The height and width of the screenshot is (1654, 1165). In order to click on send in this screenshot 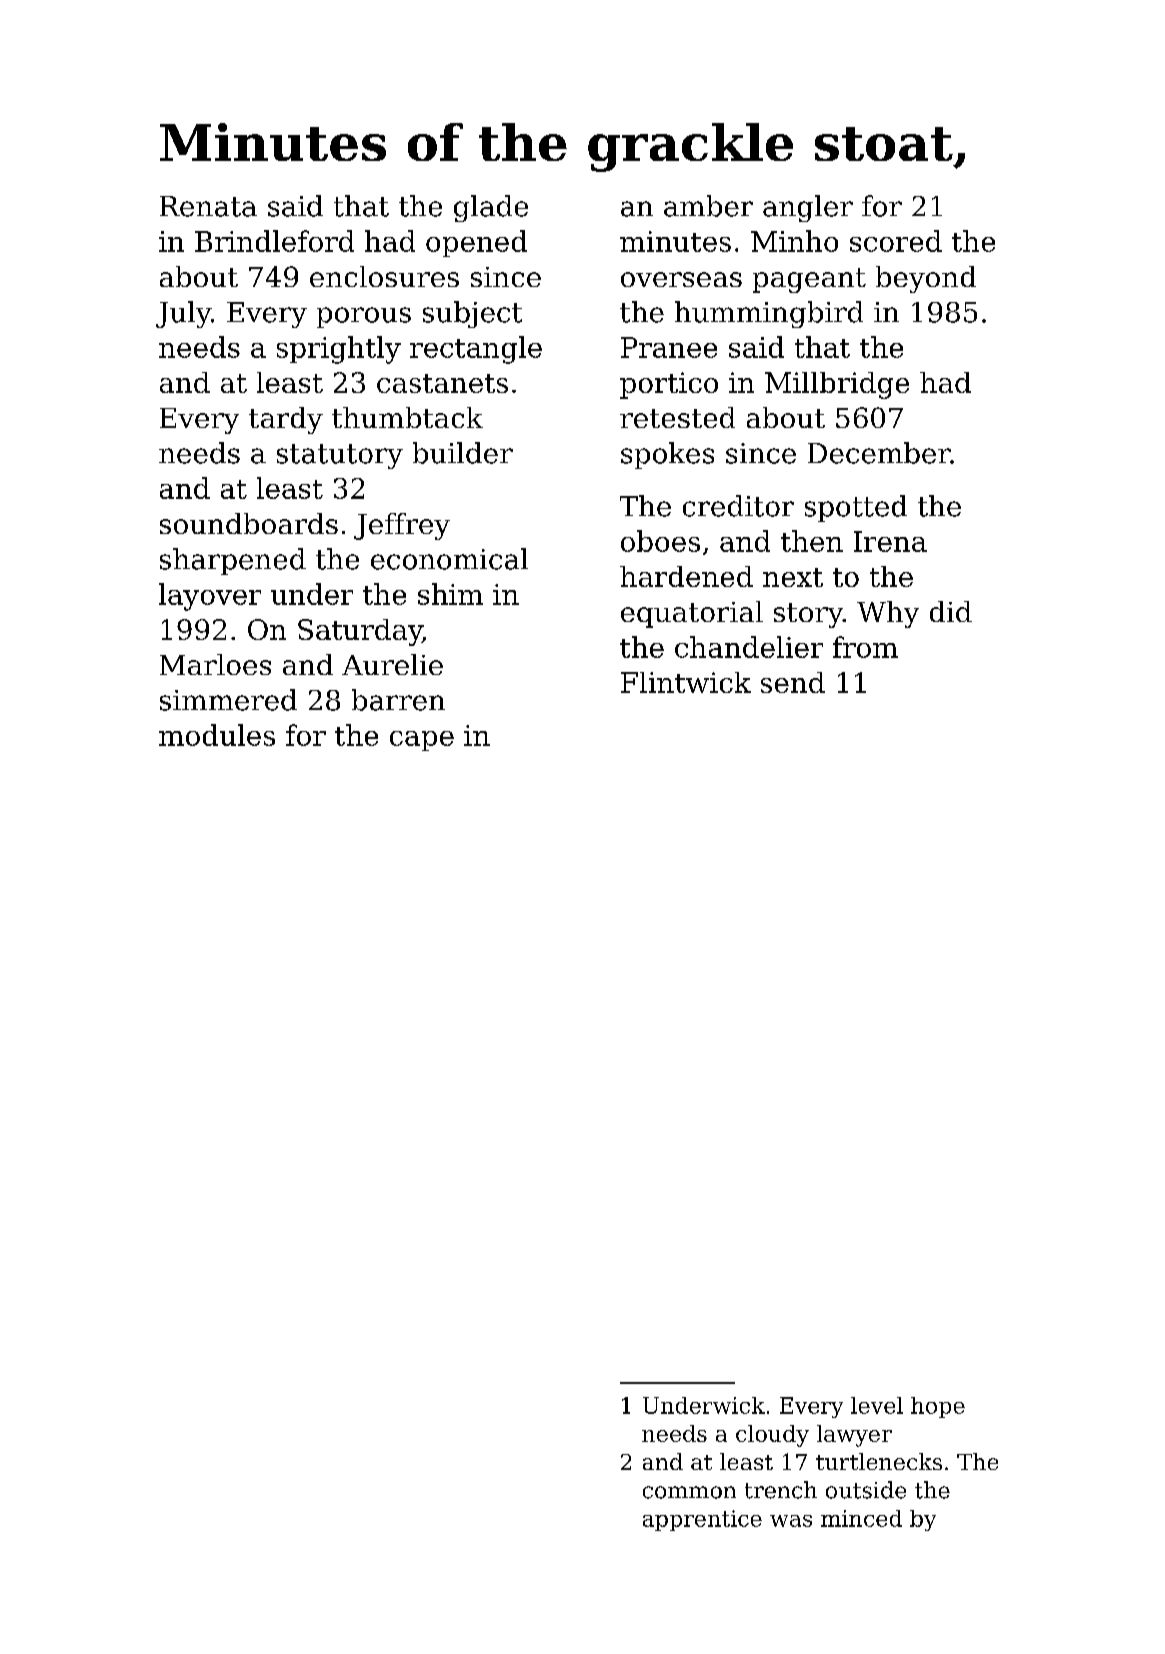, I will do `click(793, 682)`.
